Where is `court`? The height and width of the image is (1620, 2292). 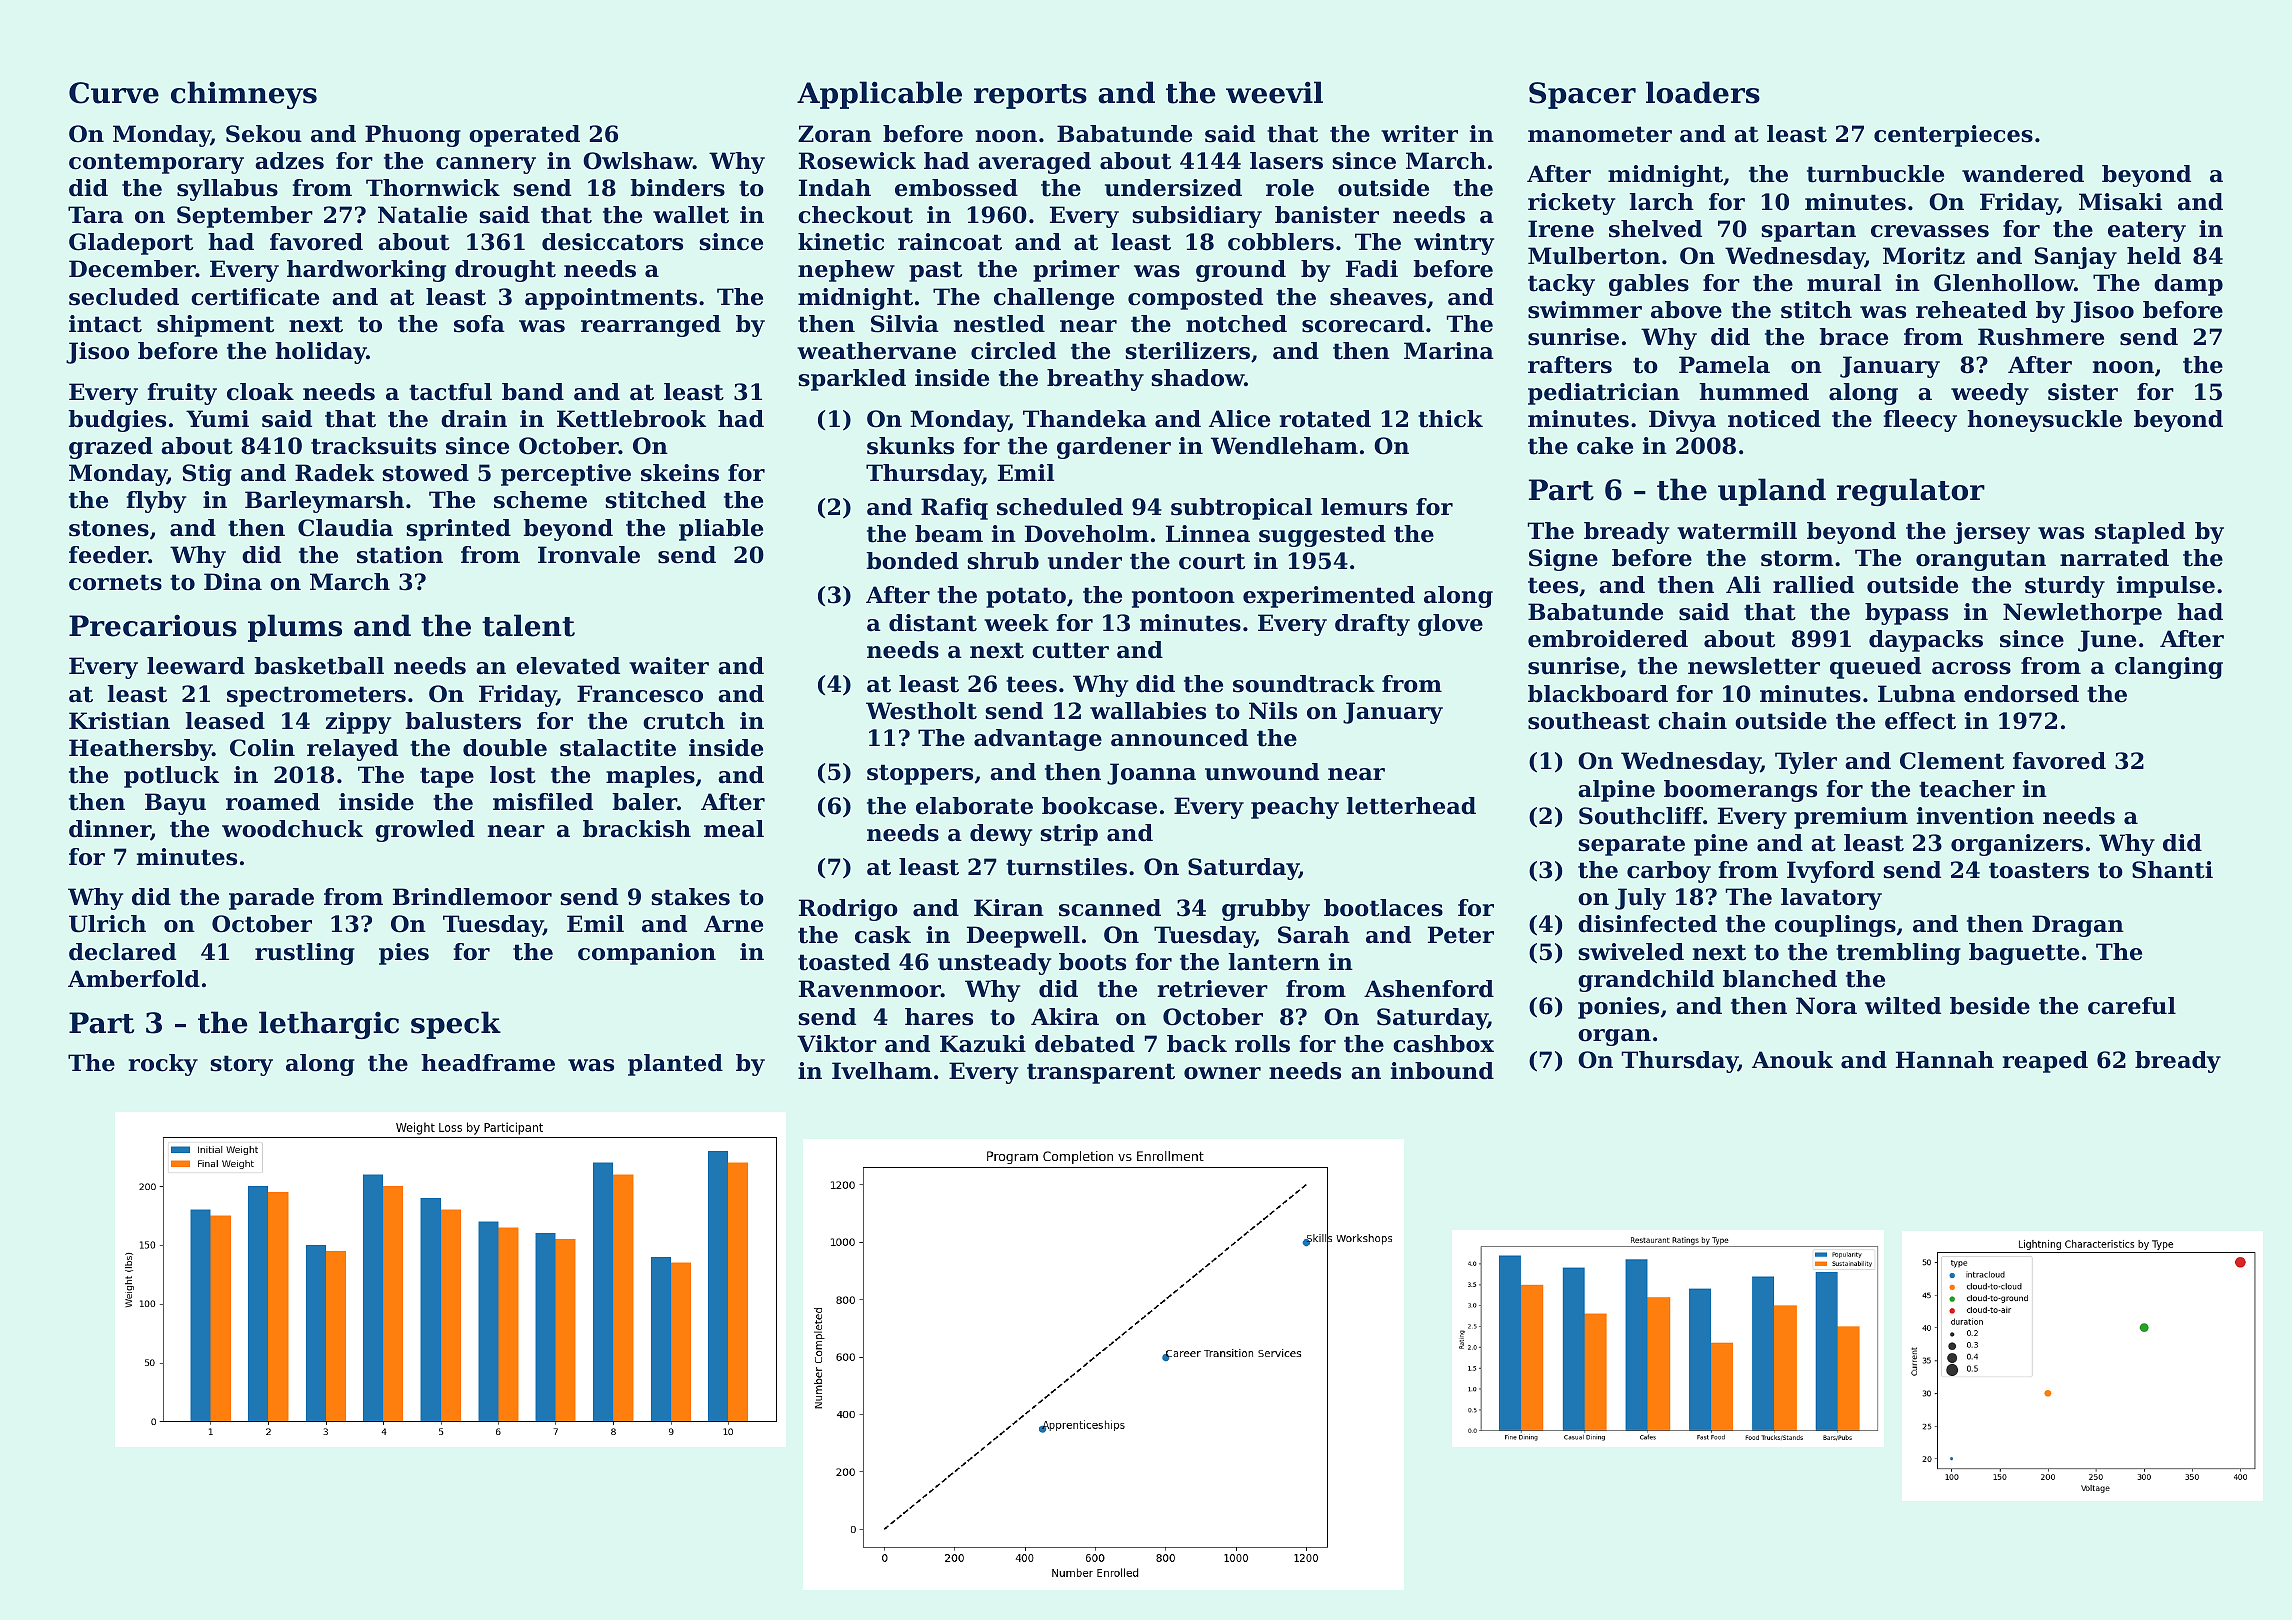 court is located at coordinates (1212, 561).
